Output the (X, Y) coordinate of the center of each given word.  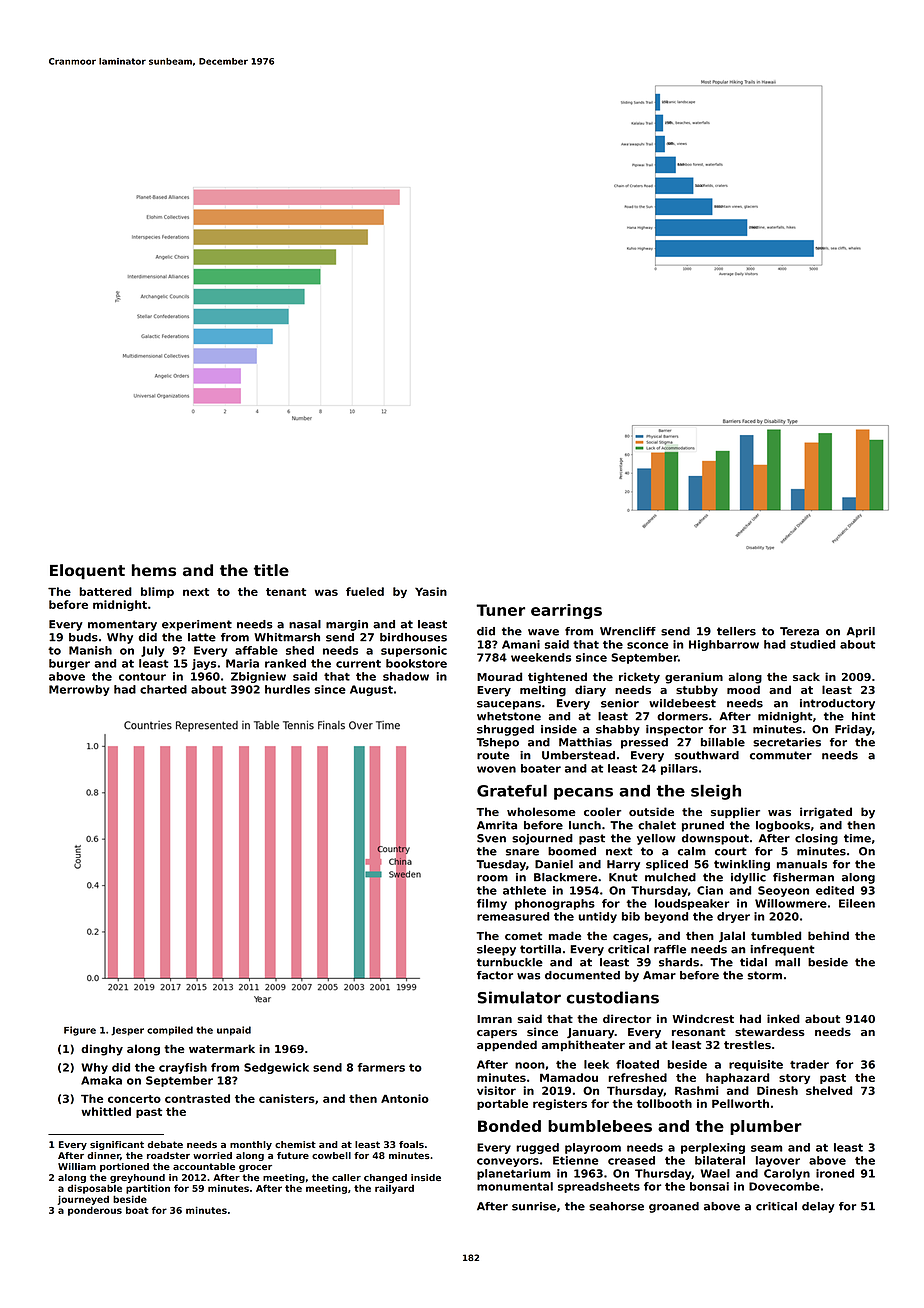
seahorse (616, 1206)
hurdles (287, 689)
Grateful (512, 790)
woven (496, 769)
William (77, 1166)
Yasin (431, 591)
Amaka (101, 1080)
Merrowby (79, 690)
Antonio (405, 1098)
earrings (566, 611)
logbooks (783, 826)
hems (154, 570)
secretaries (787, 742)
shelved (829, 1090)
